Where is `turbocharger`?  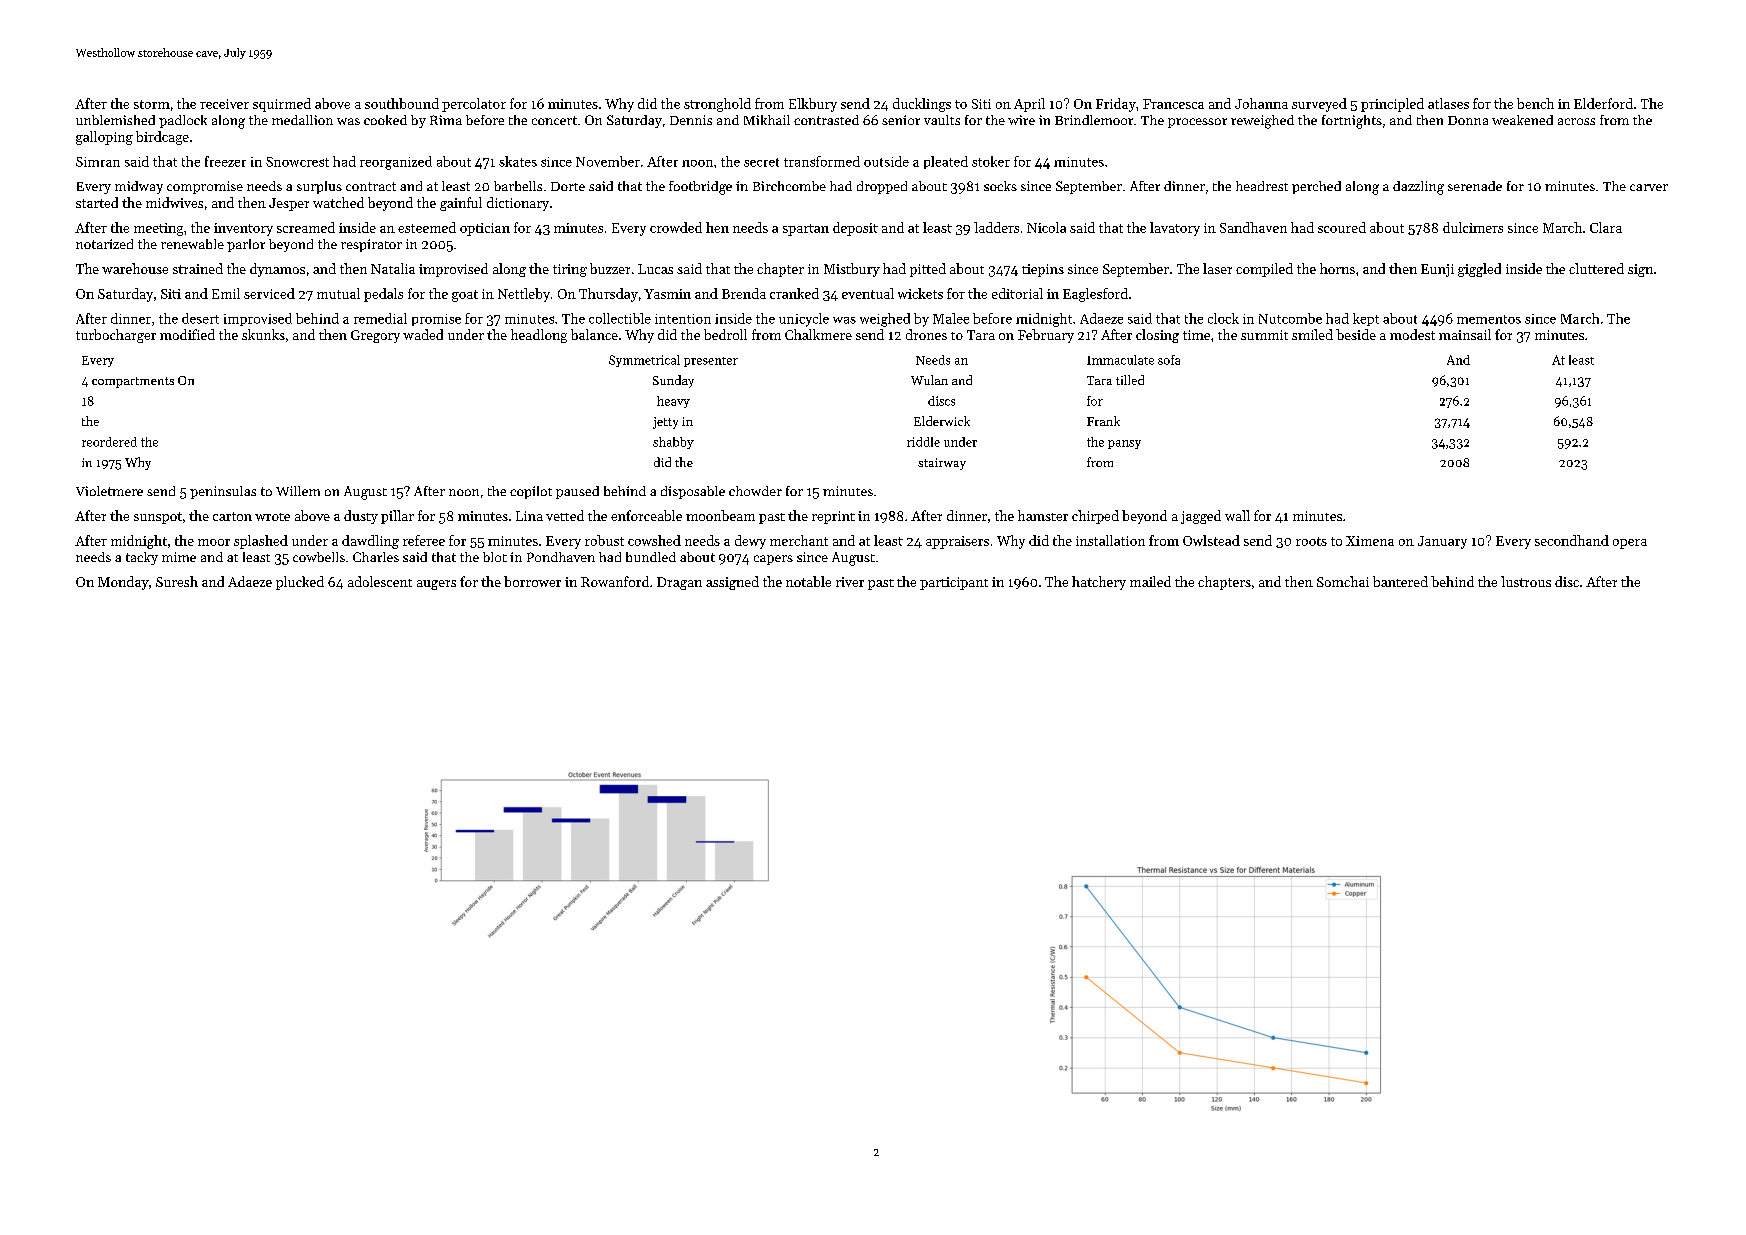 turbocharger is located at coordinates (116, 336).
